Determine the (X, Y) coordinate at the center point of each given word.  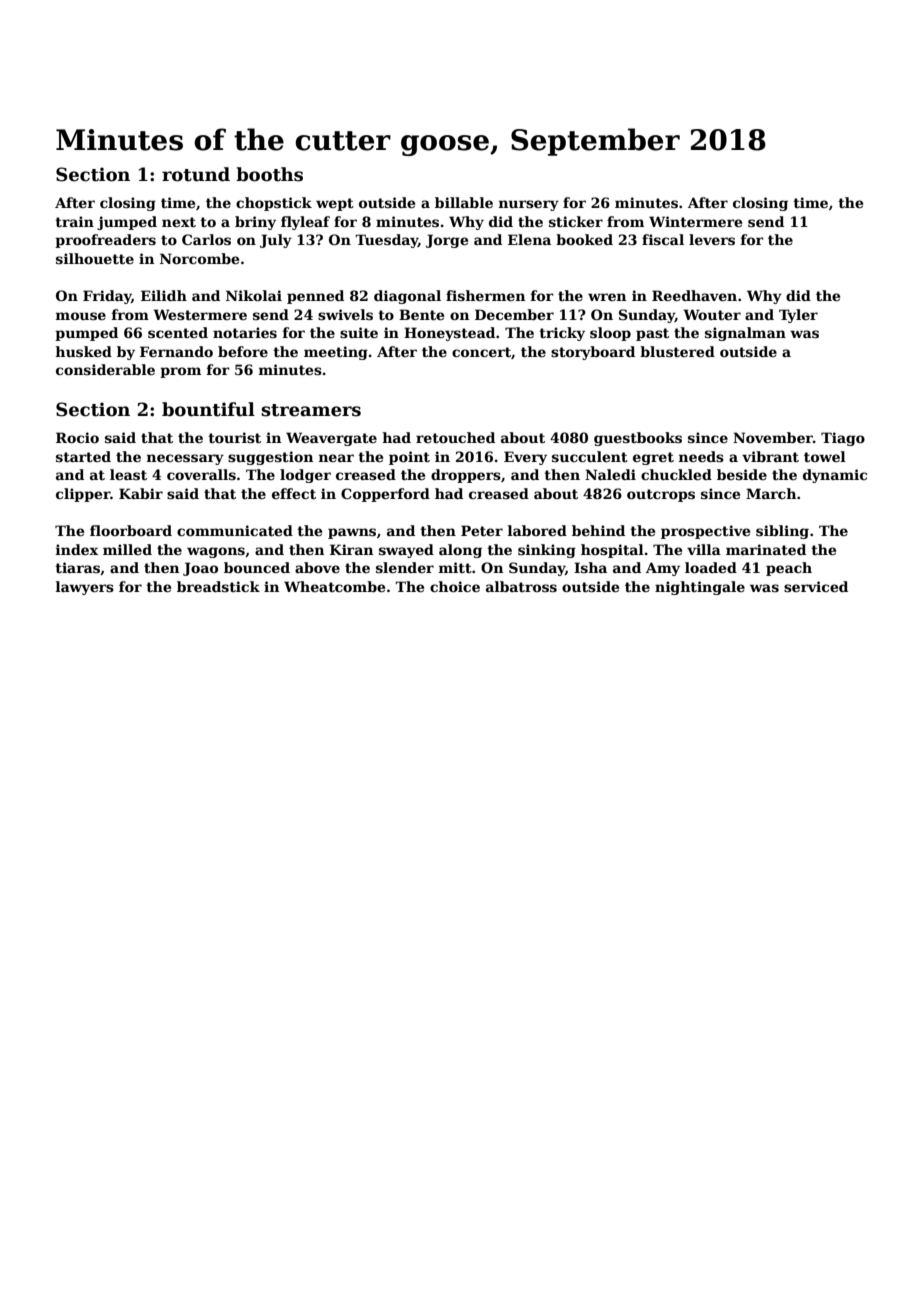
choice (455, 586)
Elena (529, 239)
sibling (782, 532)
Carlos (206, 239)
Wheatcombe (334, 586)
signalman (745, 334)
